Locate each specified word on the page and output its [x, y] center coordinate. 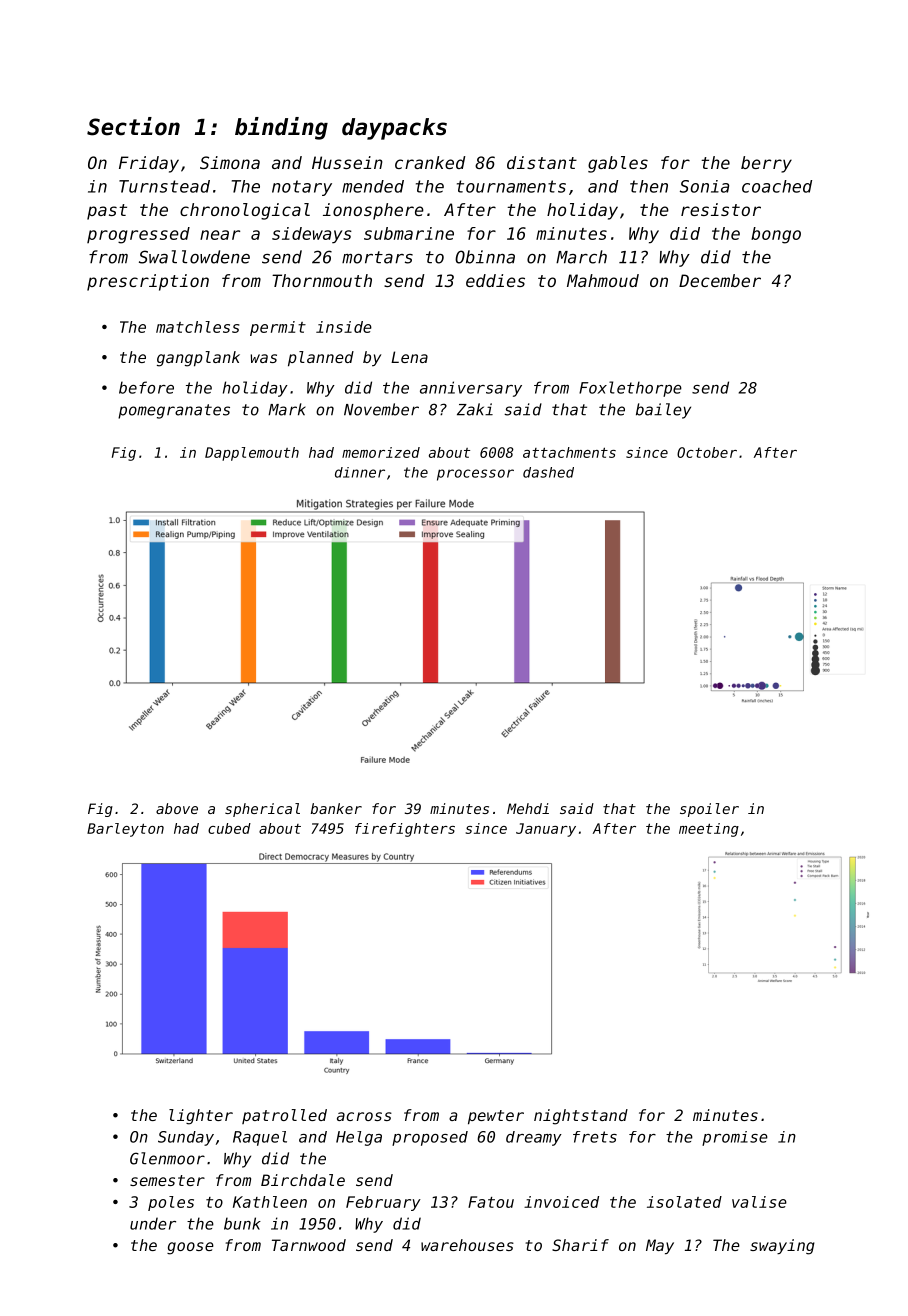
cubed [229, 828]
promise [735, 1138]
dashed [548, 472]
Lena [409, 357]
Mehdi [528, 808]
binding [281, 128]
